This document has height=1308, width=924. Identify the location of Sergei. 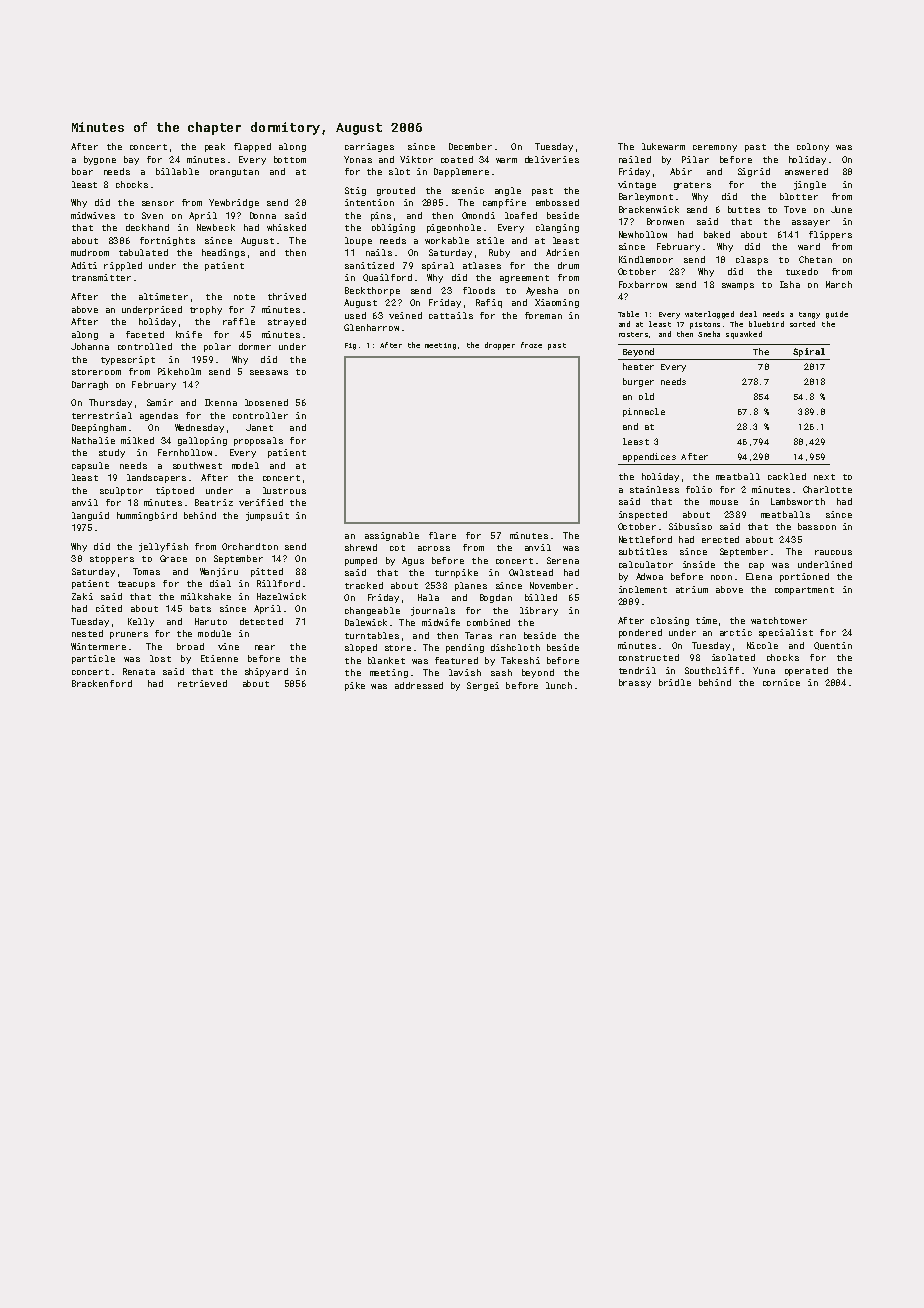
(483, 686).
